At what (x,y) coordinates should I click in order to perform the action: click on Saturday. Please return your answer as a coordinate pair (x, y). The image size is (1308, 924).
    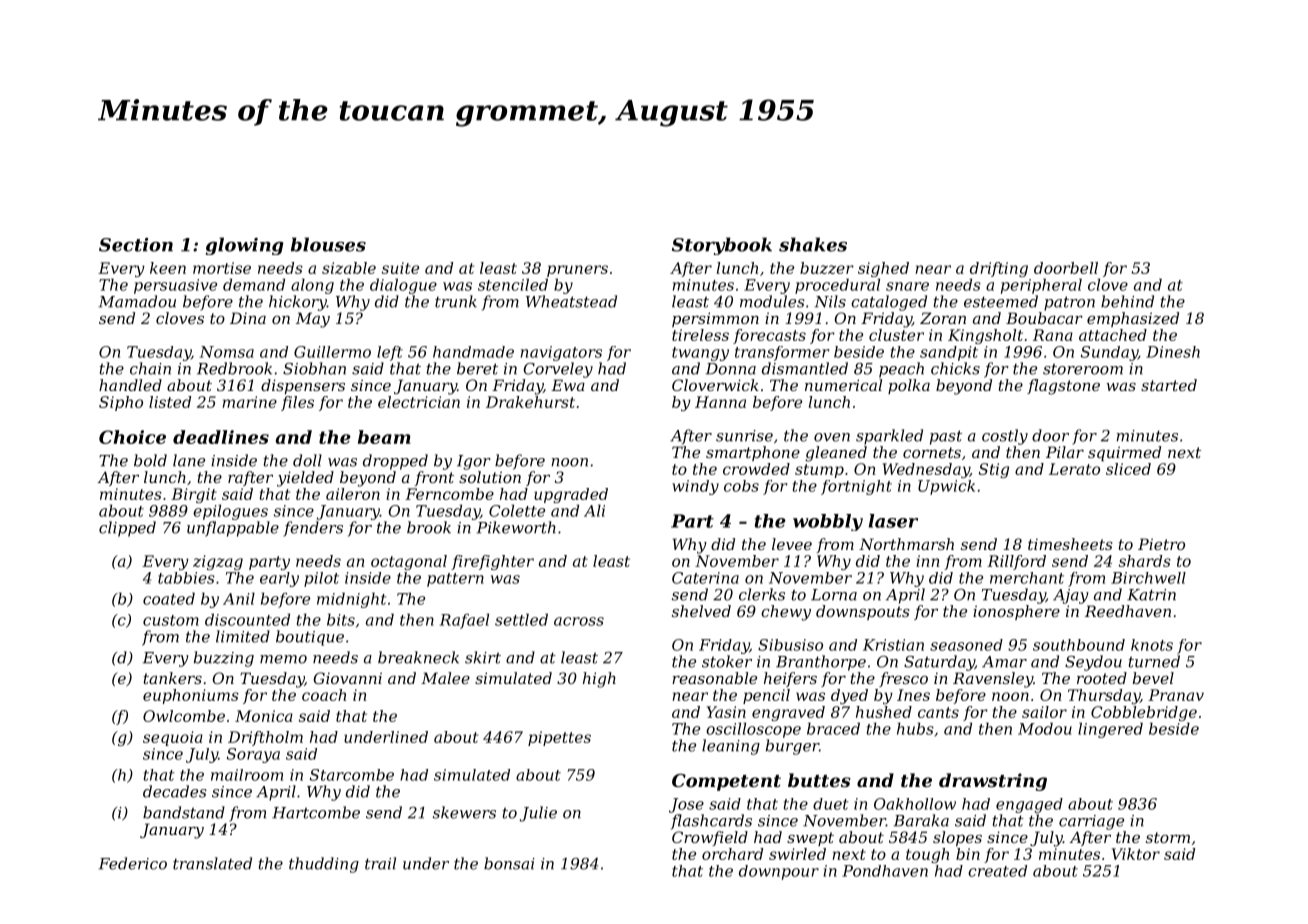
    Looking at the image, I should click on (939, 663).
